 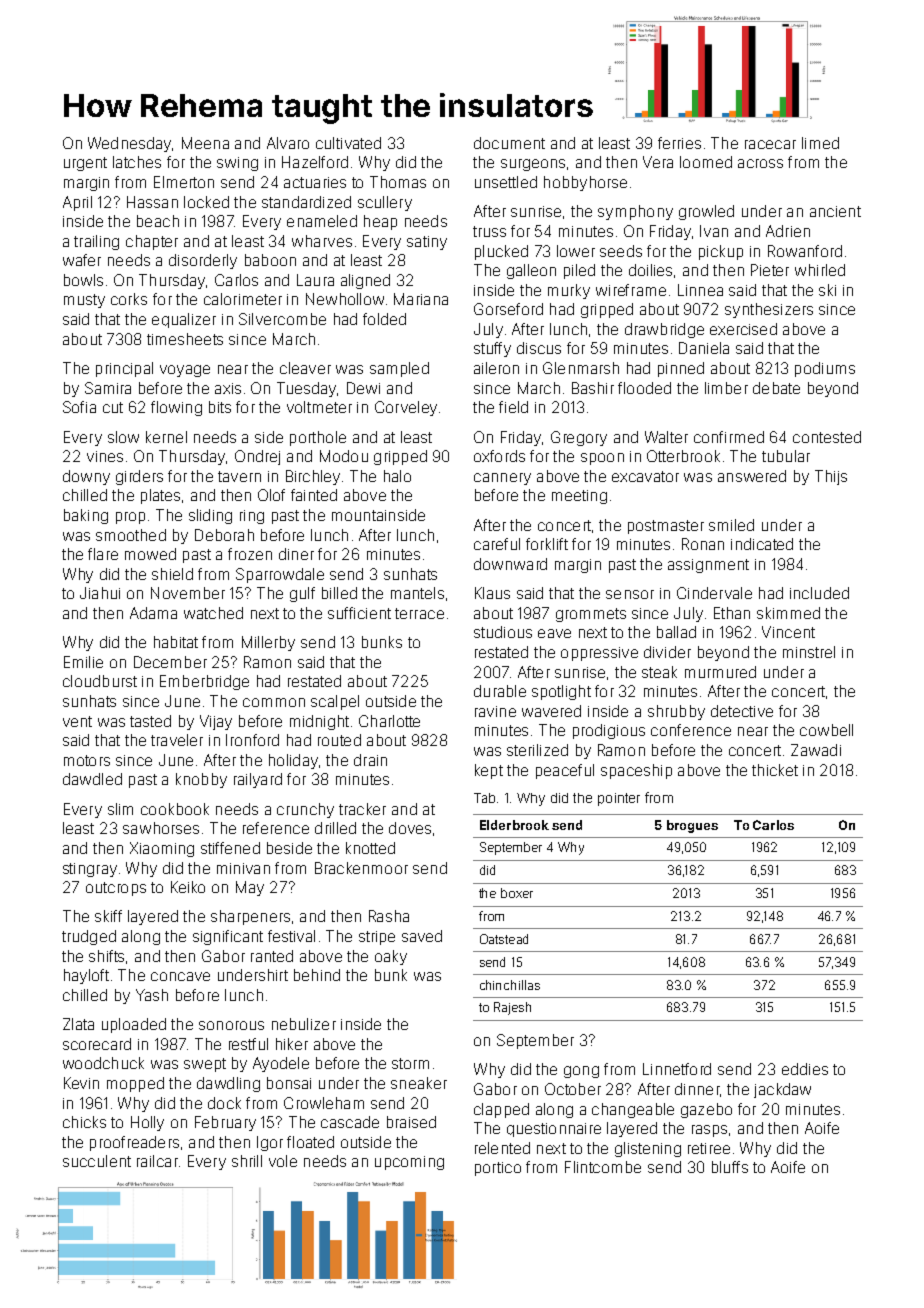 I want to click on brogues, so click(x=692, y=826).
